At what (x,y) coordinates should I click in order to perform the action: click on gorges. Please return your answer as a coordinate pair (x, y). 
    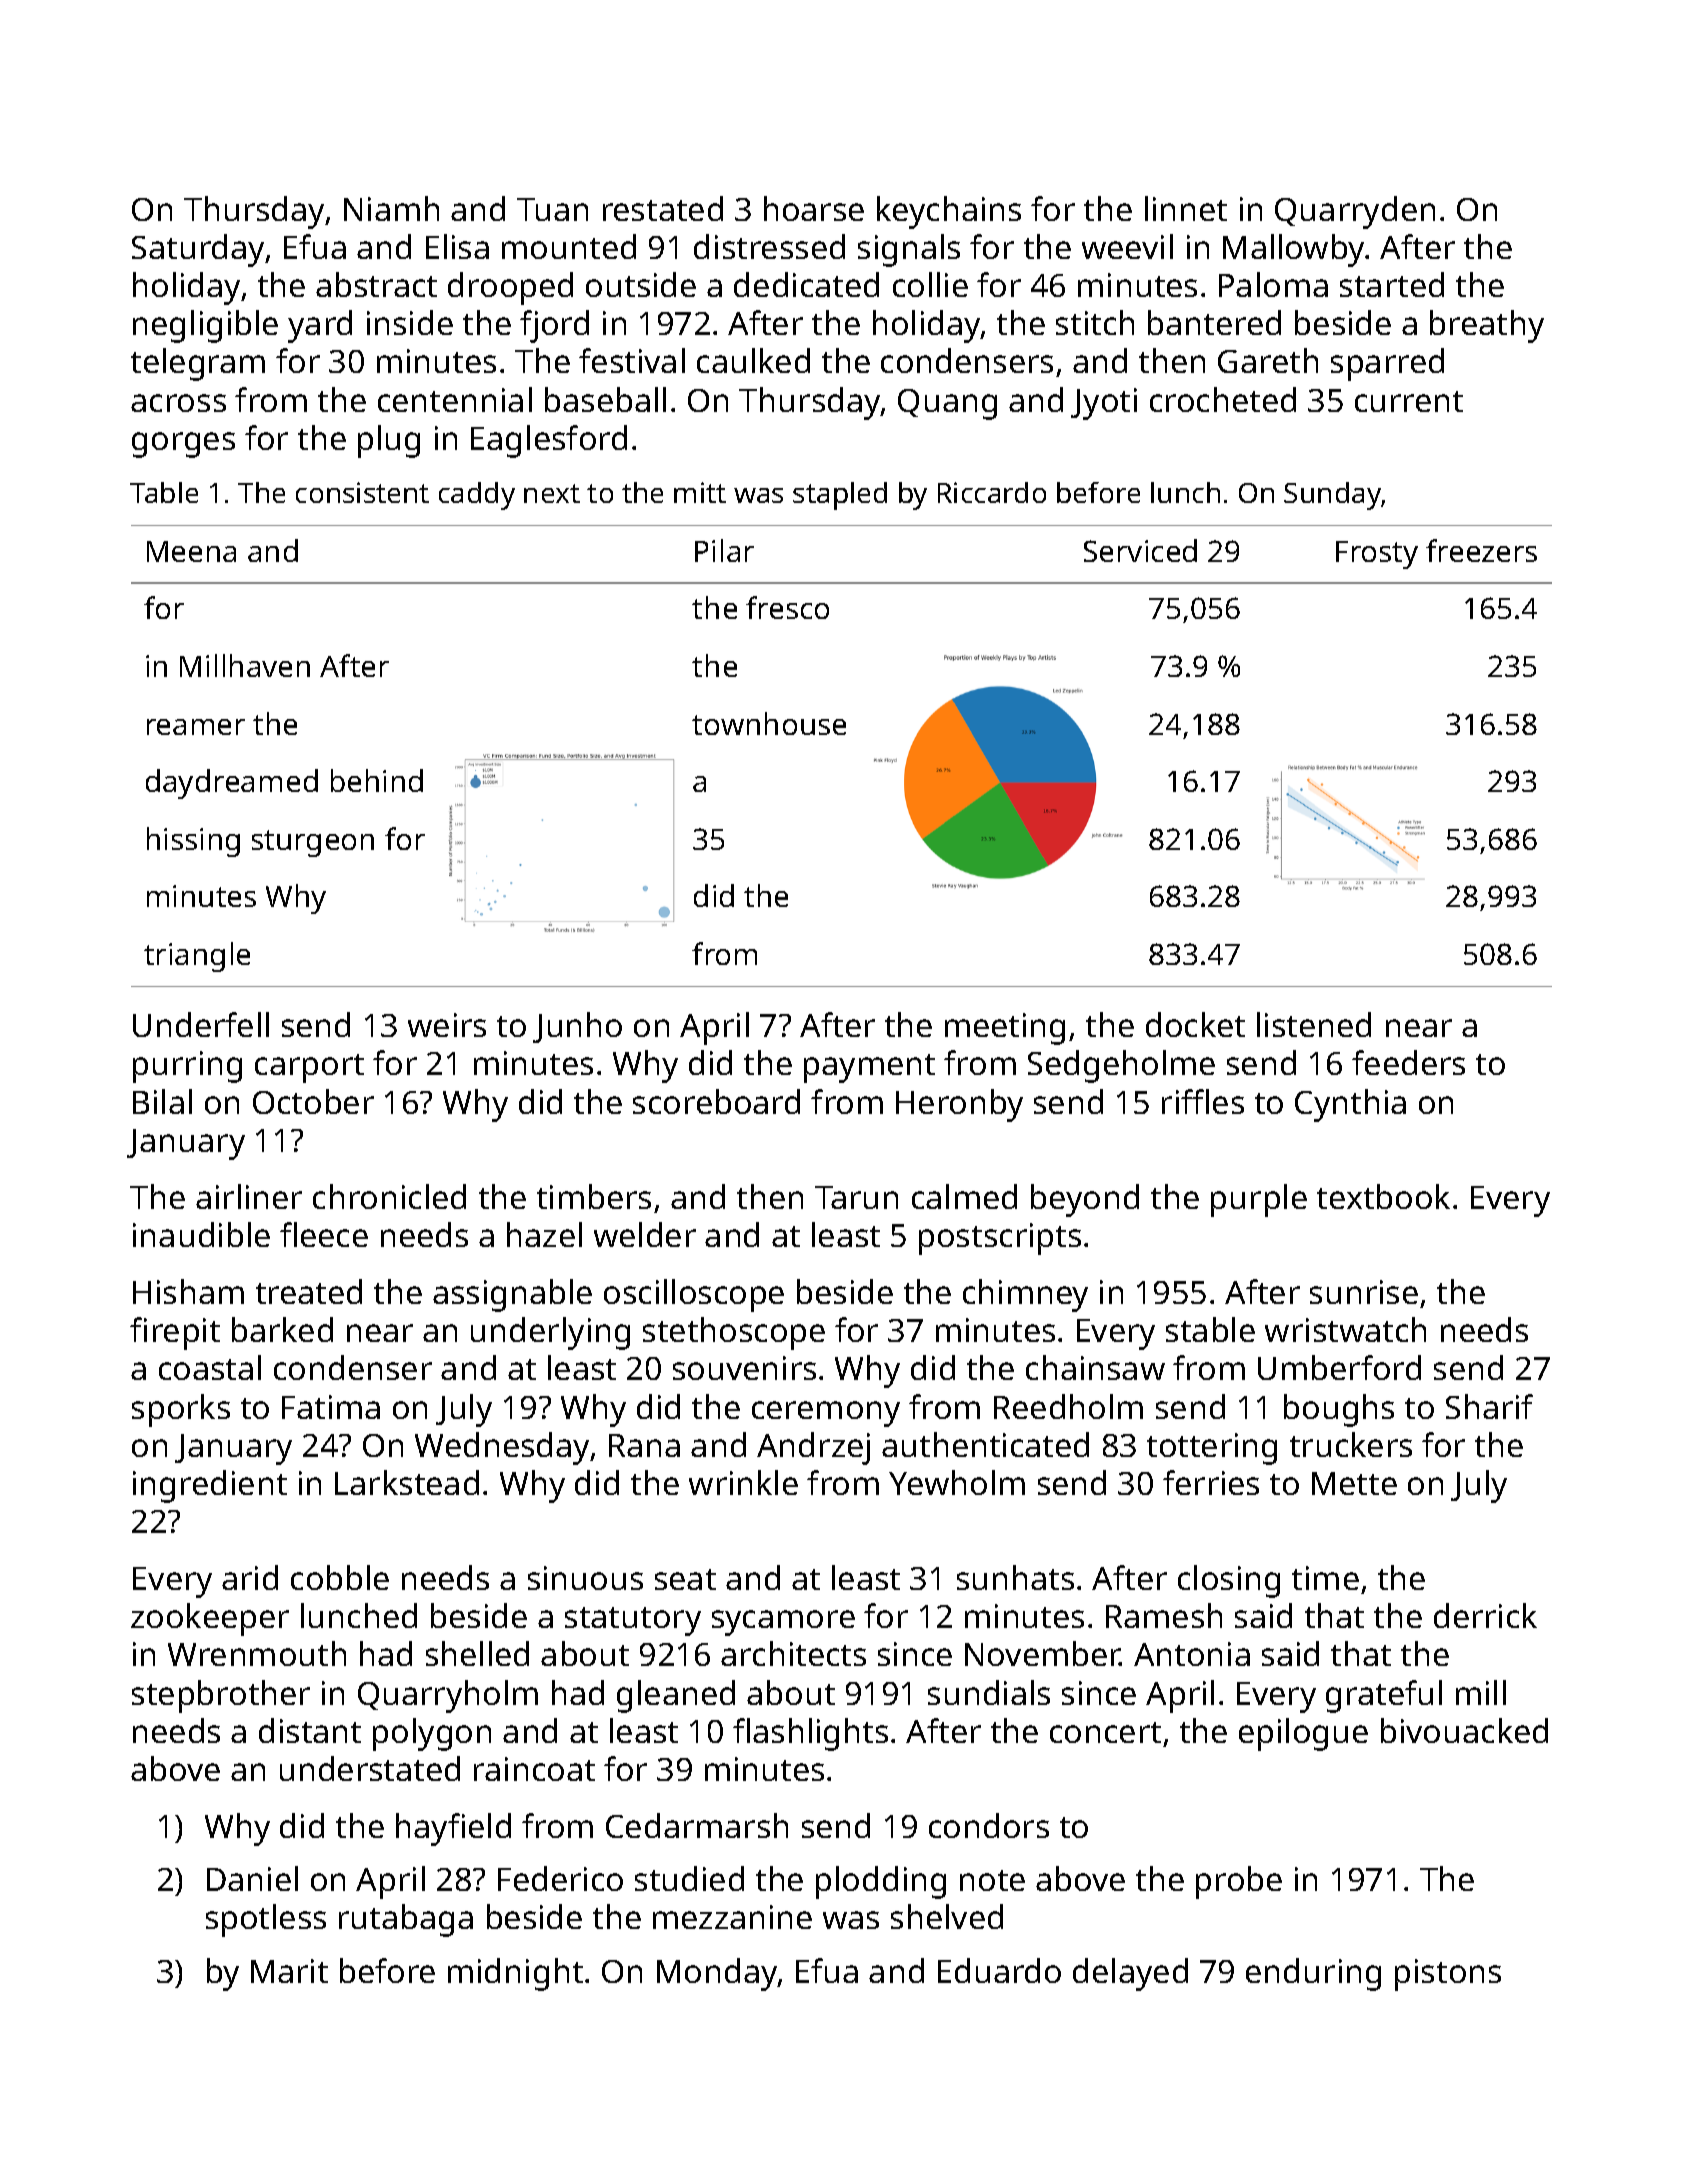
    Looking at the image, I should click on (183, 445).
